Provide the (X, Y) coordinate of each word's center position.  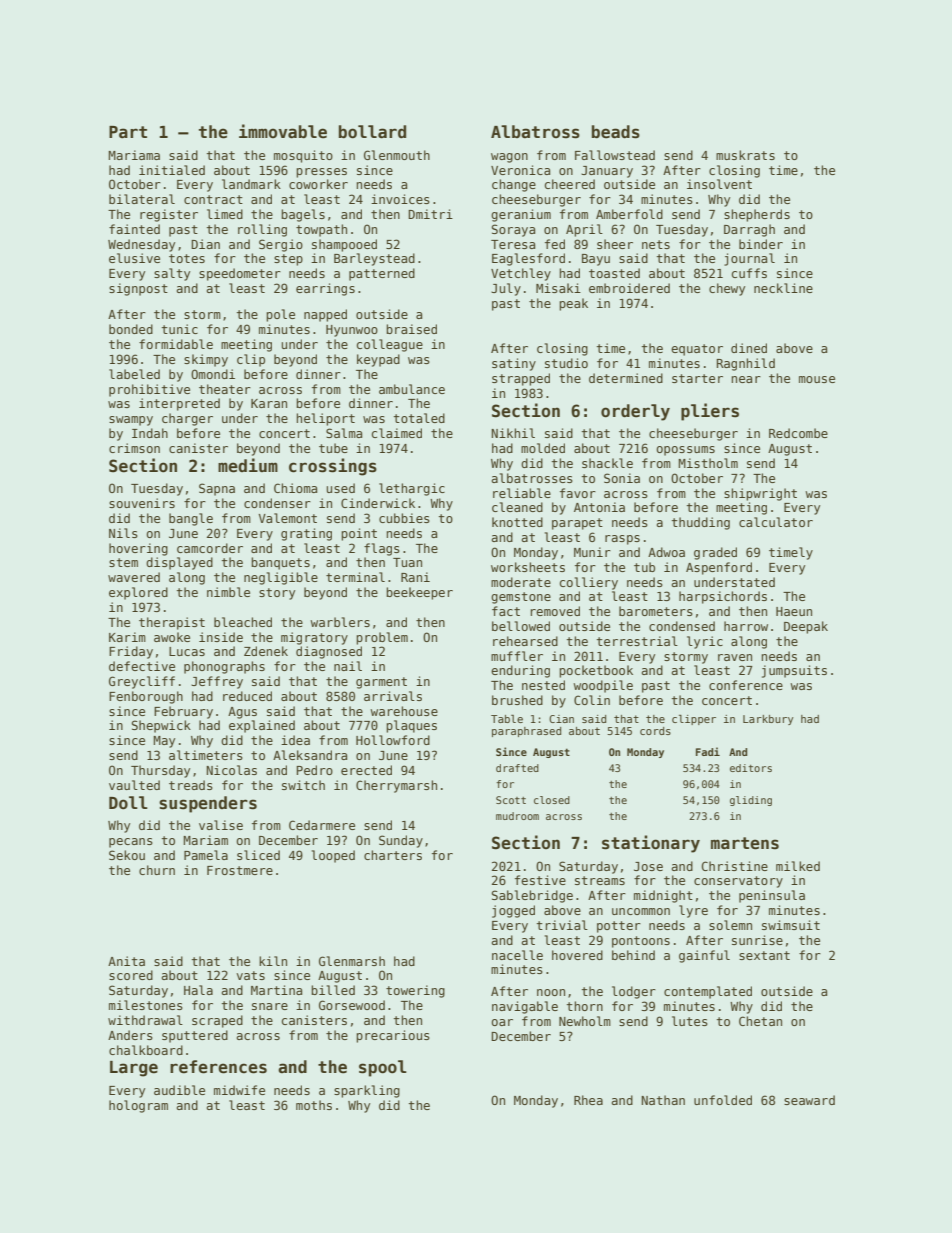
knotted (517, 522)
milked (798, 866)
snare (270, 1006)
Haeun (794, 611)
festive (540, 880)
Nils (123, 533)
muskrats (745, 155)
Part (128, 132)
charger (187, 419)
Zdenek (266, 651)
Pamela (206, 855)
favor (578, 493)
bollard (372, 132)
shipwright (760, 494)
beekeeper (419, 593)
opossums (685, 451)
